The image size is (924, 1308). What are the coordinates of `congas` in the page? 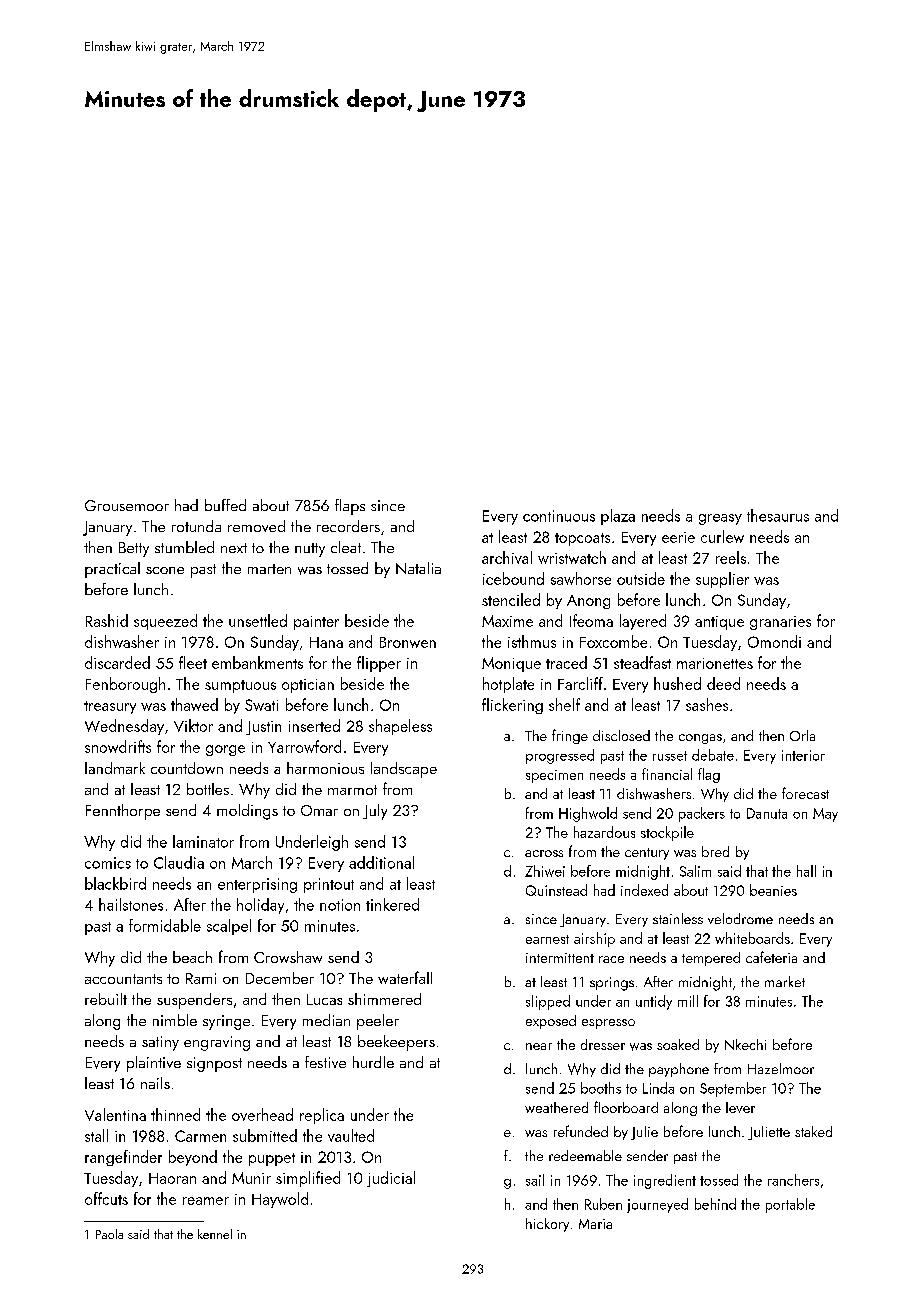 It's located at (700, 739).
